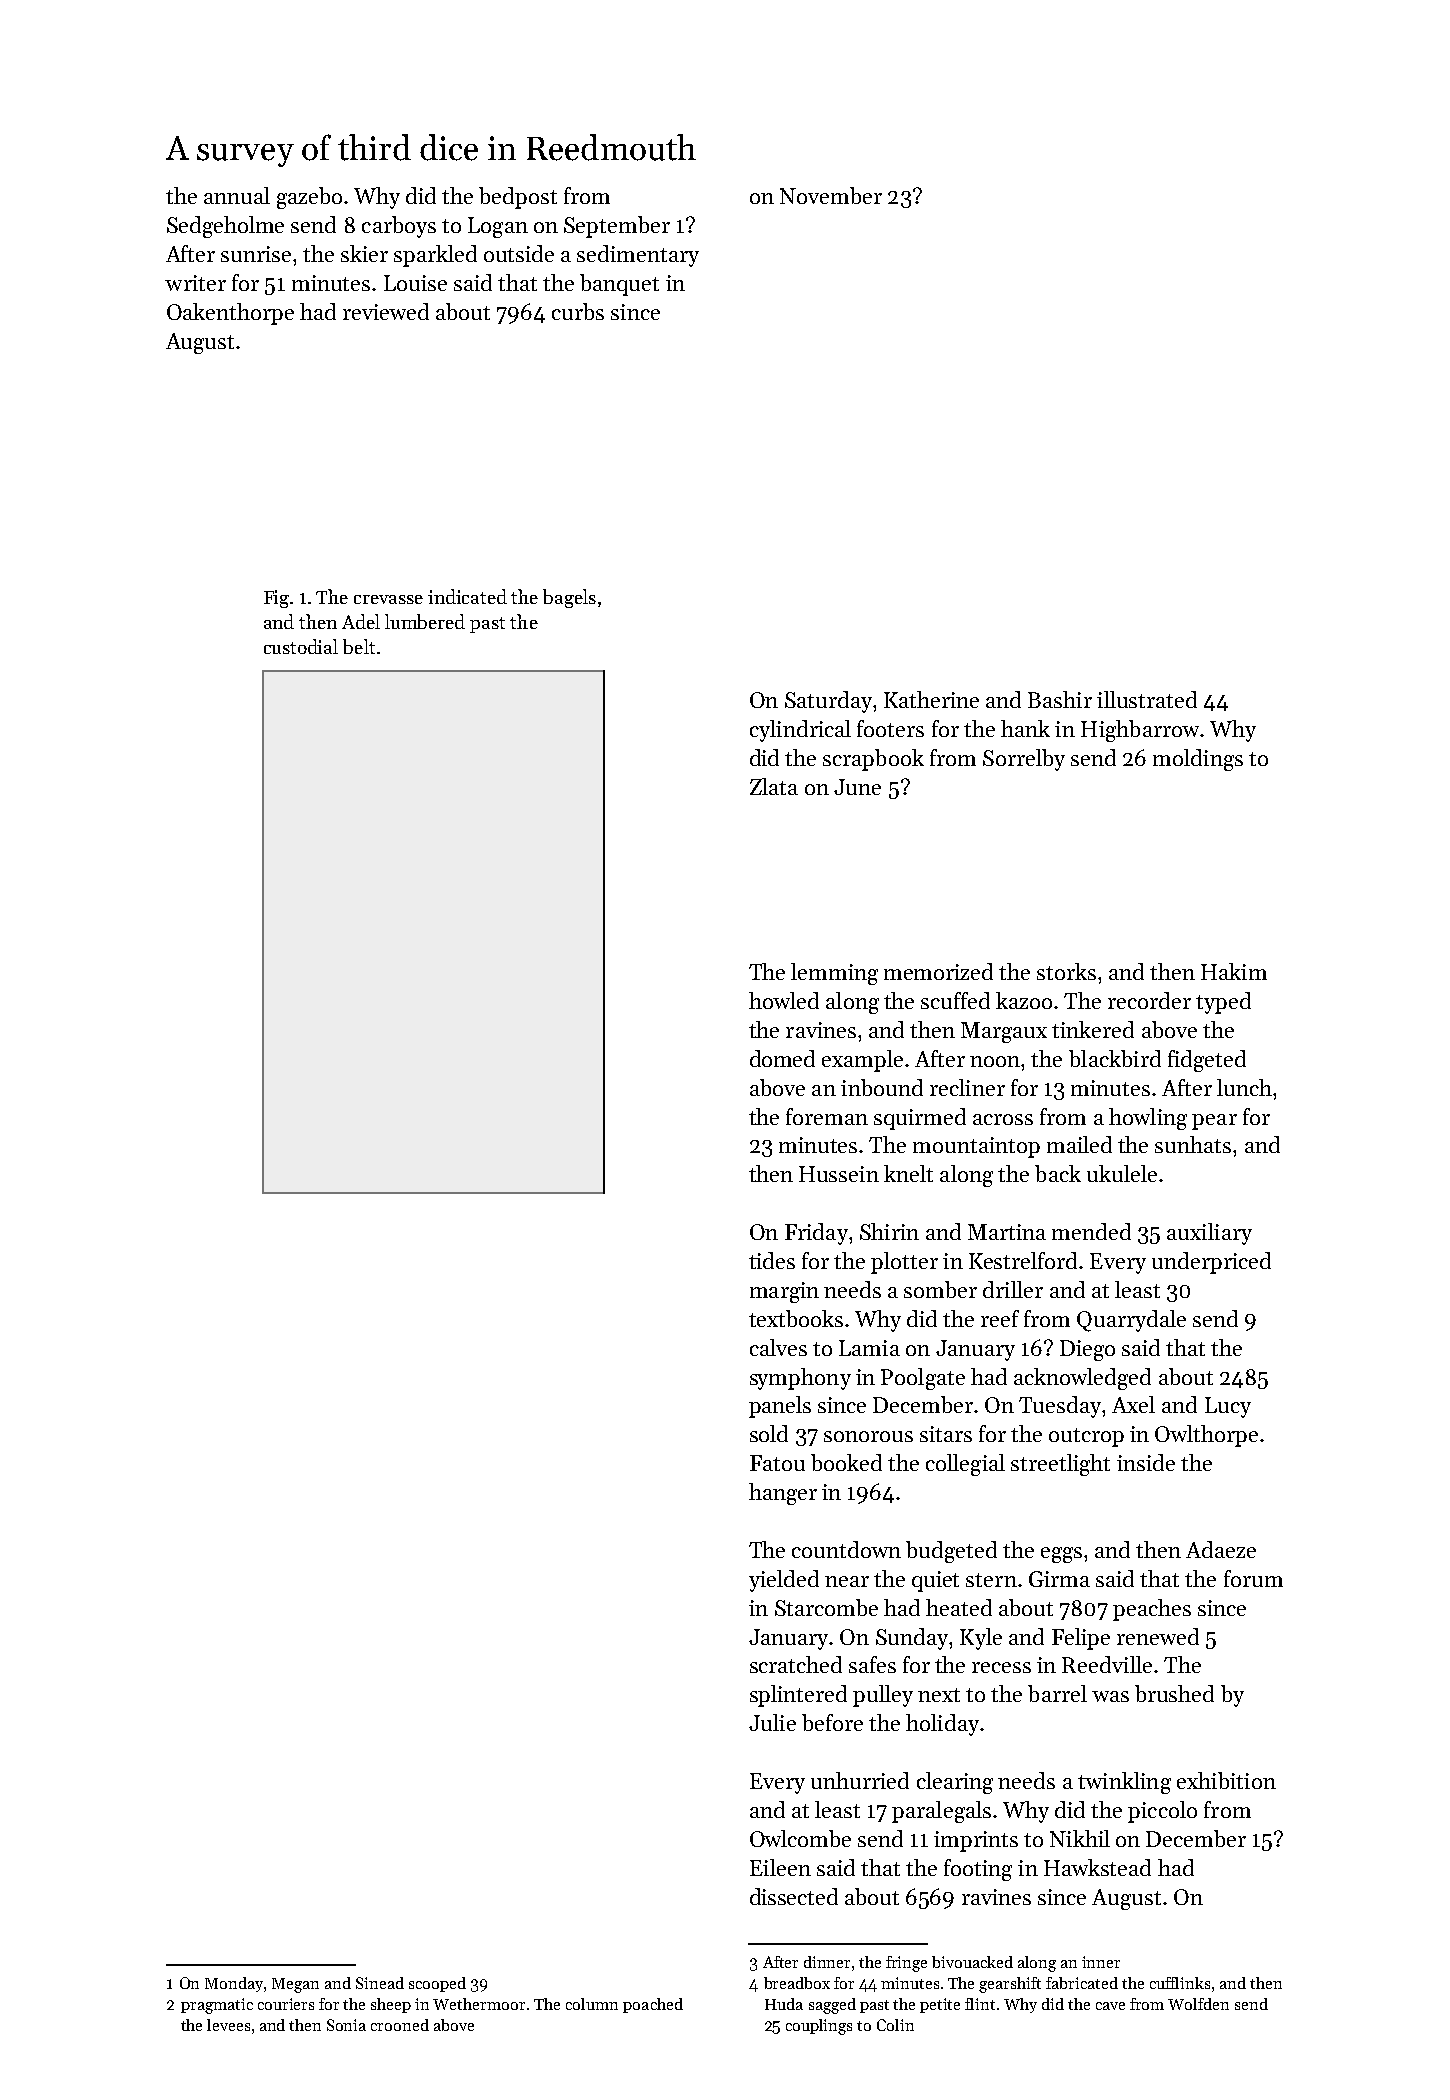  I want to click on tides, so click(772, 1260).
